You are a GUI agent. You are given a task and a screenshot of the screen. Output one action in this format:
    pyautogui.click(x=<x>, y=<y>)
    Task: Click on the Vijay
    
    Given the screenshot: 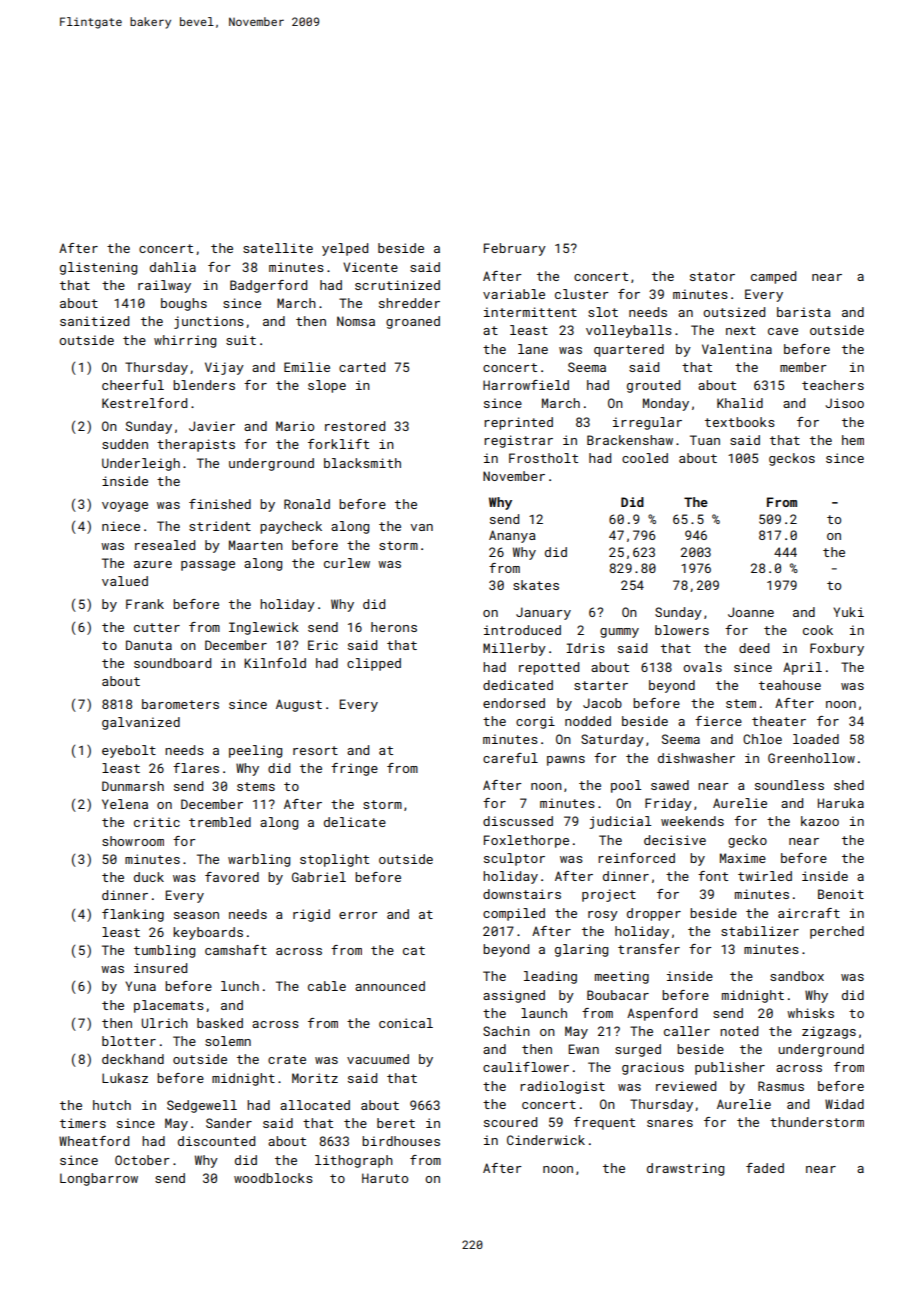 What is the action you would take?
    pyautogui.click(x=224, y=368)
